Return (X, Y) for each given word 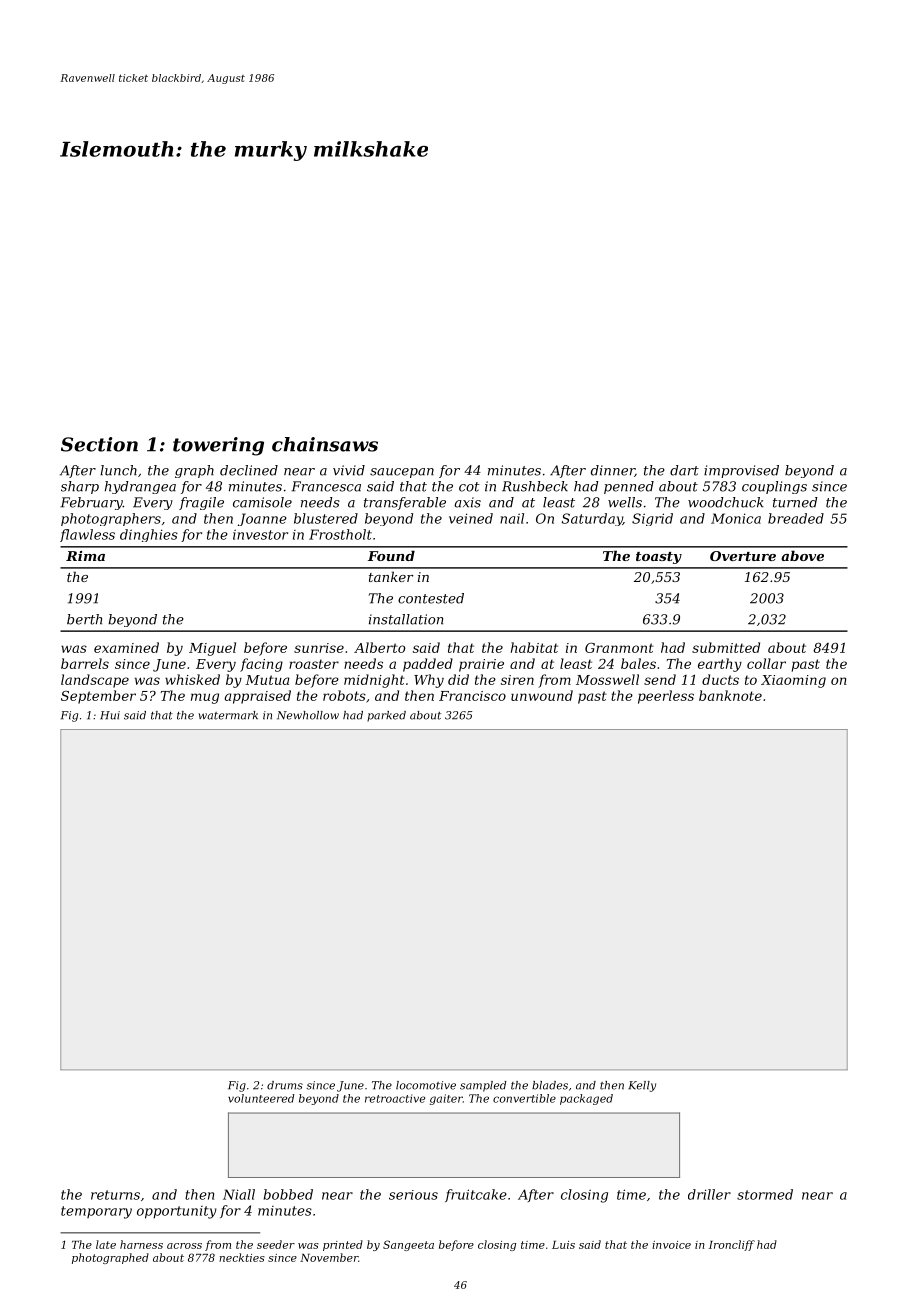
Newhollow (308, 715)
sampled (483, 1086)
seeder (276, 1244)
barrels (85, 663)
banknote (730, 695)
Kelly (642, 1086)
